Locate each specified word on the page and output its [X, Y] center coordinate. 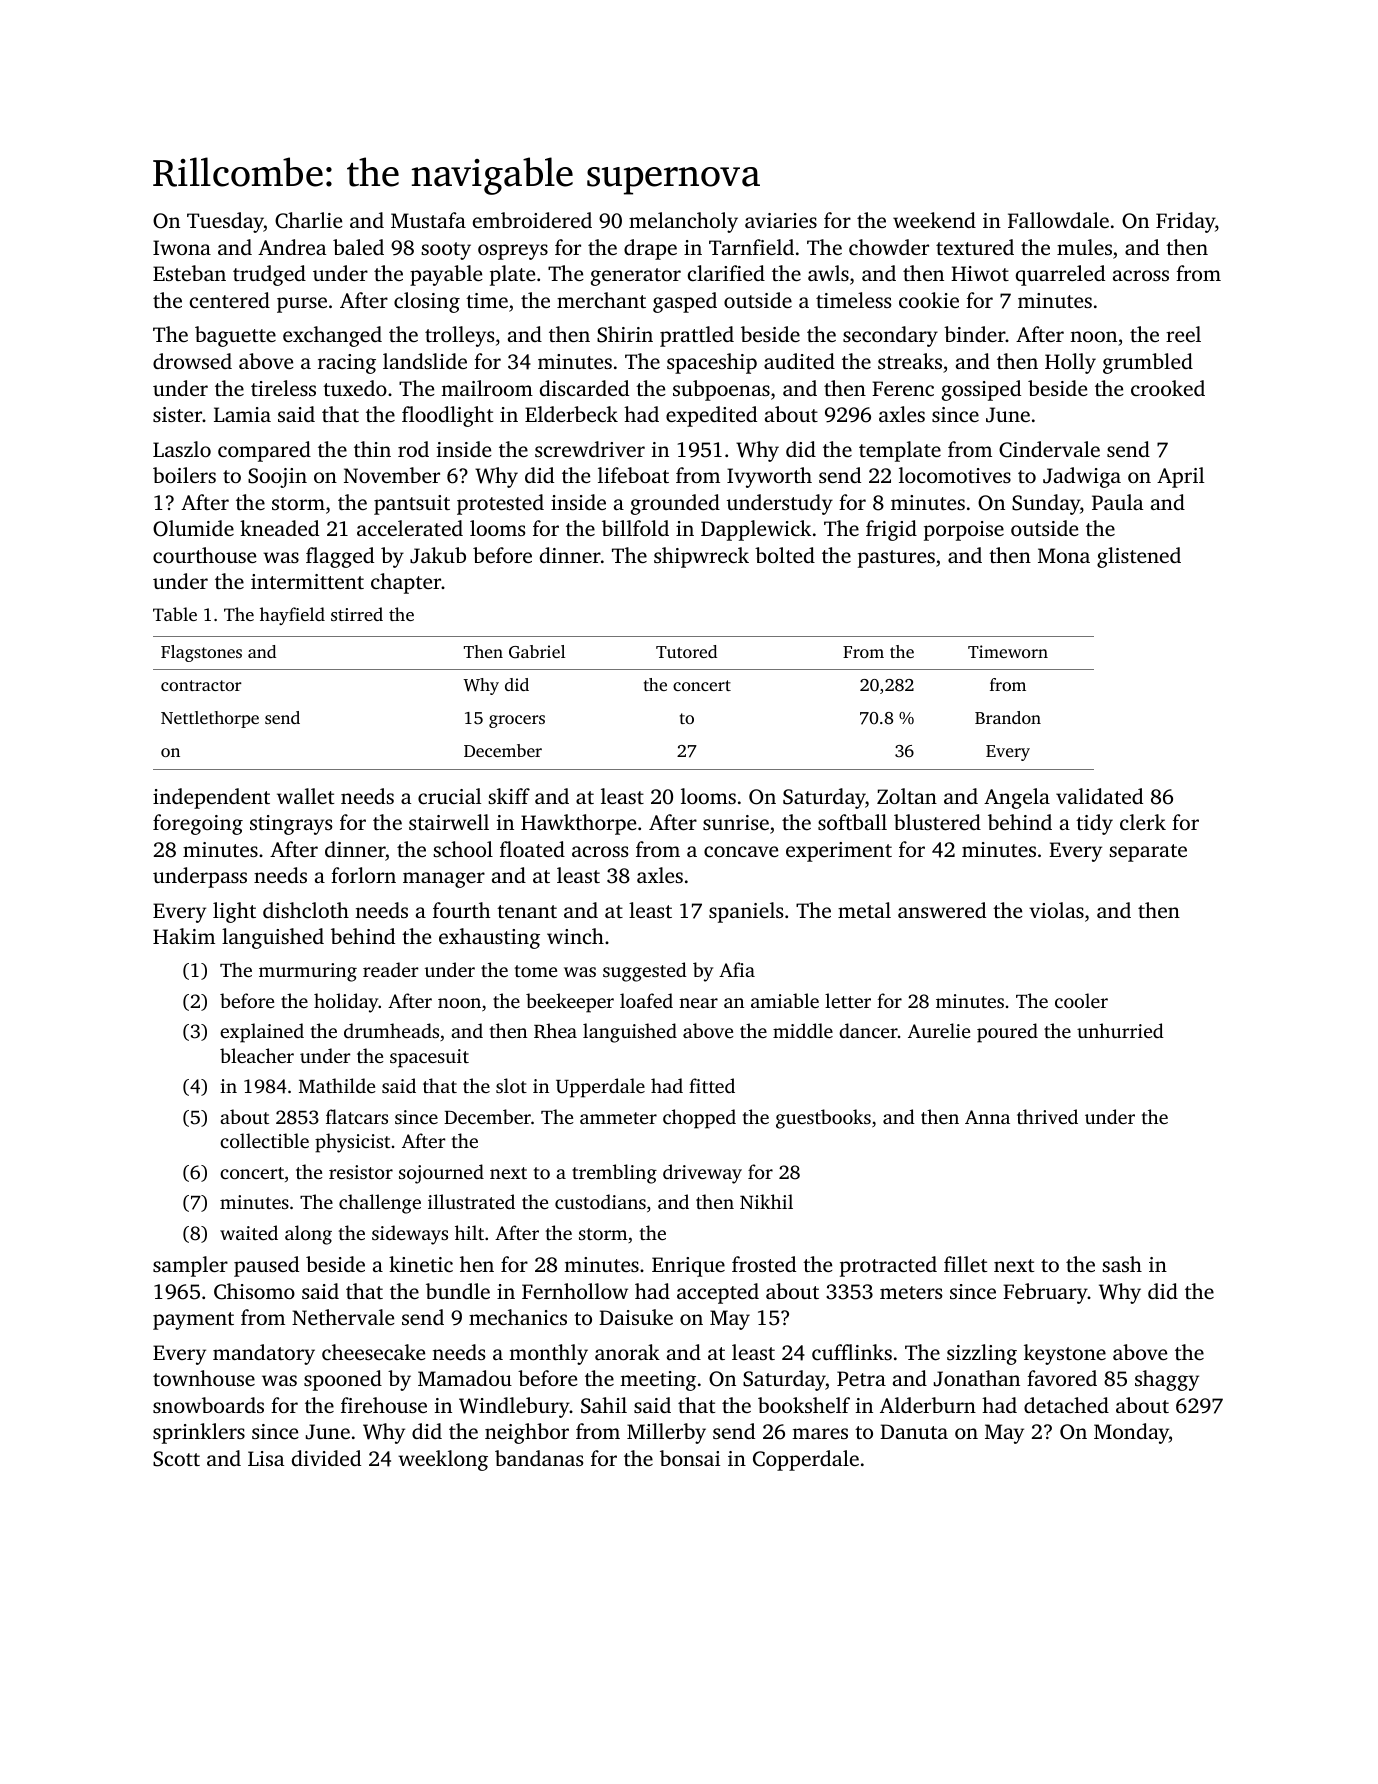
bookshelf [804, 1405]
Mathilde [337, 1085]
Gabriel [537, 652]
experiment [839, 852]
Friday [1185, 222]
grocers [517, 721]
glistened [1139, 557]
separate [1148, 853]
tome [536, 971]
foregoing [198, 824]
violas [1056, 910]
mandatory [264, 1354]
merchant [601, 300]
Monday [1131, 1433]
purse [302, 305]
